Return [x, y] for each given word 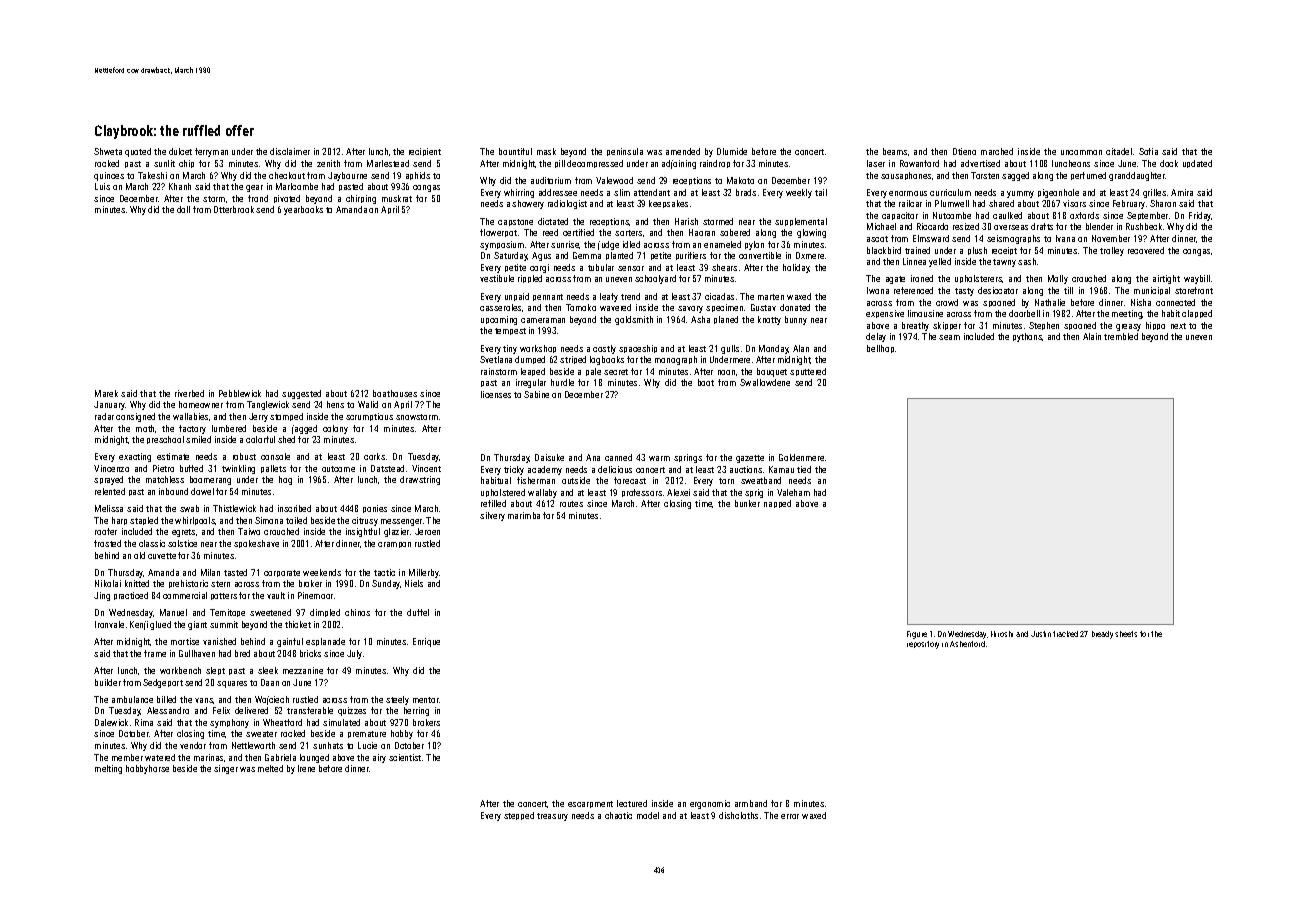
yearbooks [303, 210]
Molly [1058, 279]
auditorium [551, 180]
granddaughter [1137, 176]
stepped [519, 816]
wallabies [190, 416]
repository [923, 645]
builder [108, 682]
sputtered [808, 372]
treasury [552, 817]
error [790, 816]
